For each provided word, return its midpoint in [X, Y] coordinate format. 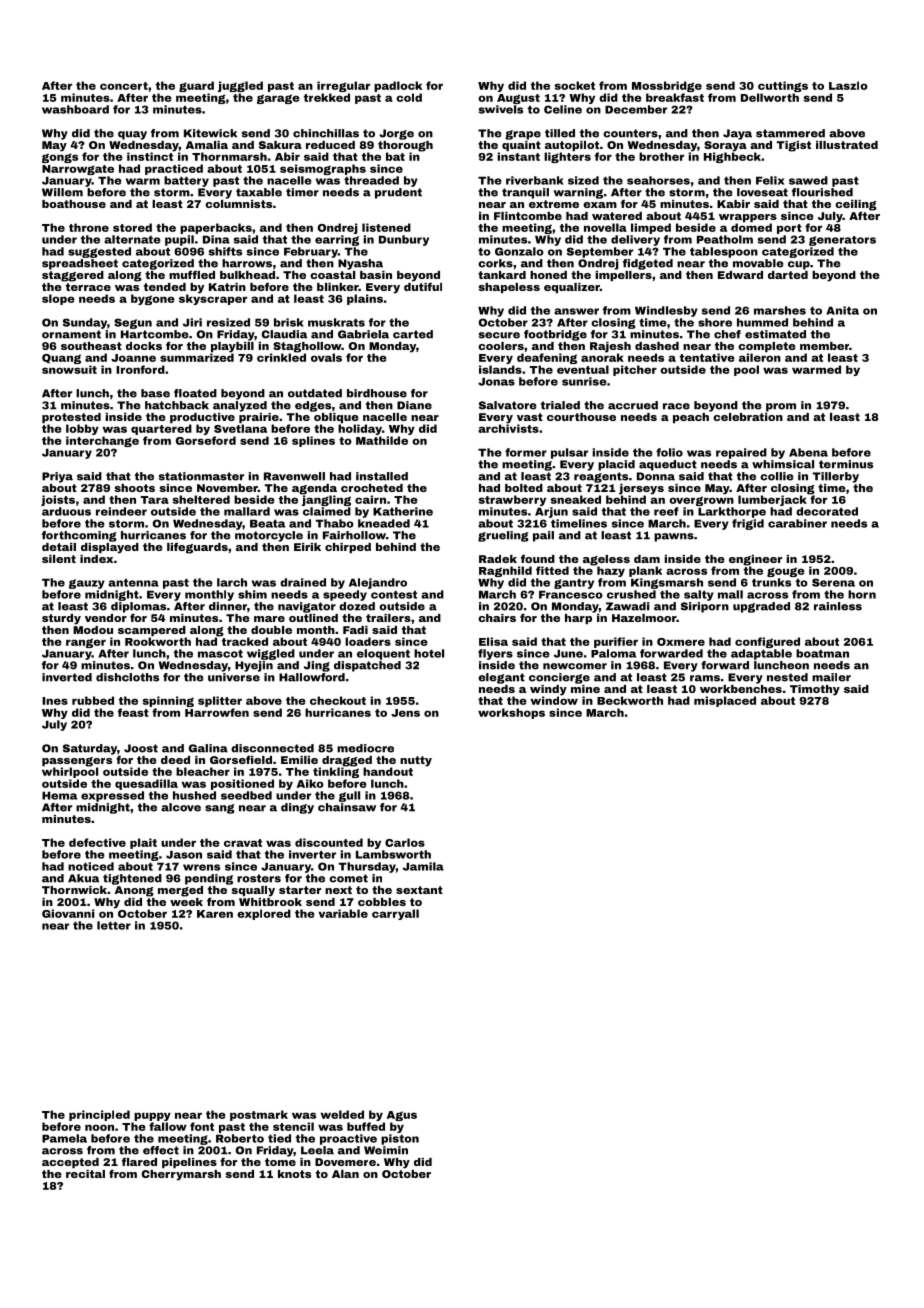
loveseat [762, 192]
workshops [511, 713]
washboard [75, 109]
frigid [748, 524]
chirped [348, 548]
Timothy [815, 690]
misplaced [725, 701]
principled [99, 1115]
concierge [559, 678]
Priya [57, 477]
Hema [59, 795]
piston [400, 1139]
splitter [220, 701]
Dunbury [404, 240]
